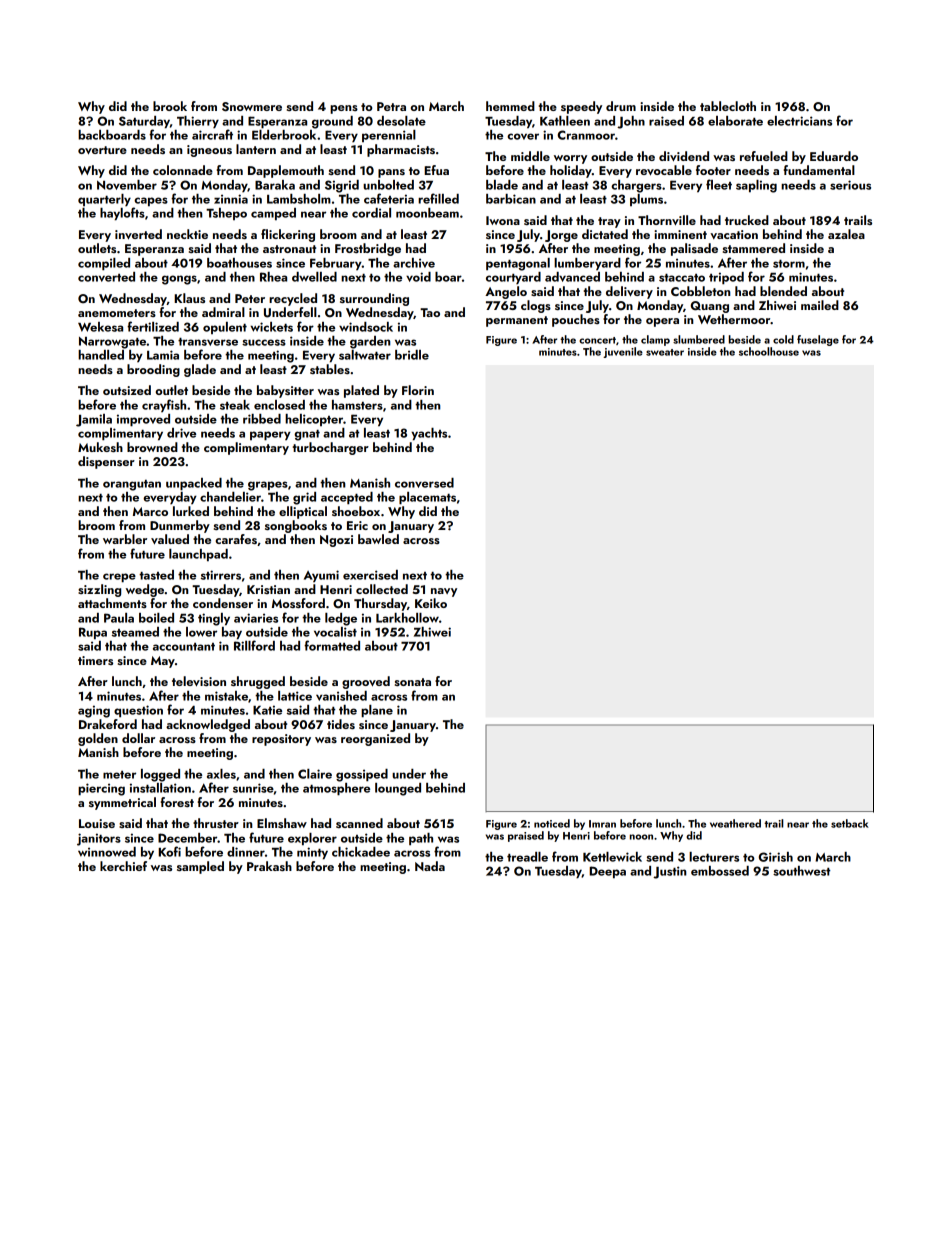  Describe the element at coordinates (153, 370) in the screenshot. I see `brooding` at that location.
